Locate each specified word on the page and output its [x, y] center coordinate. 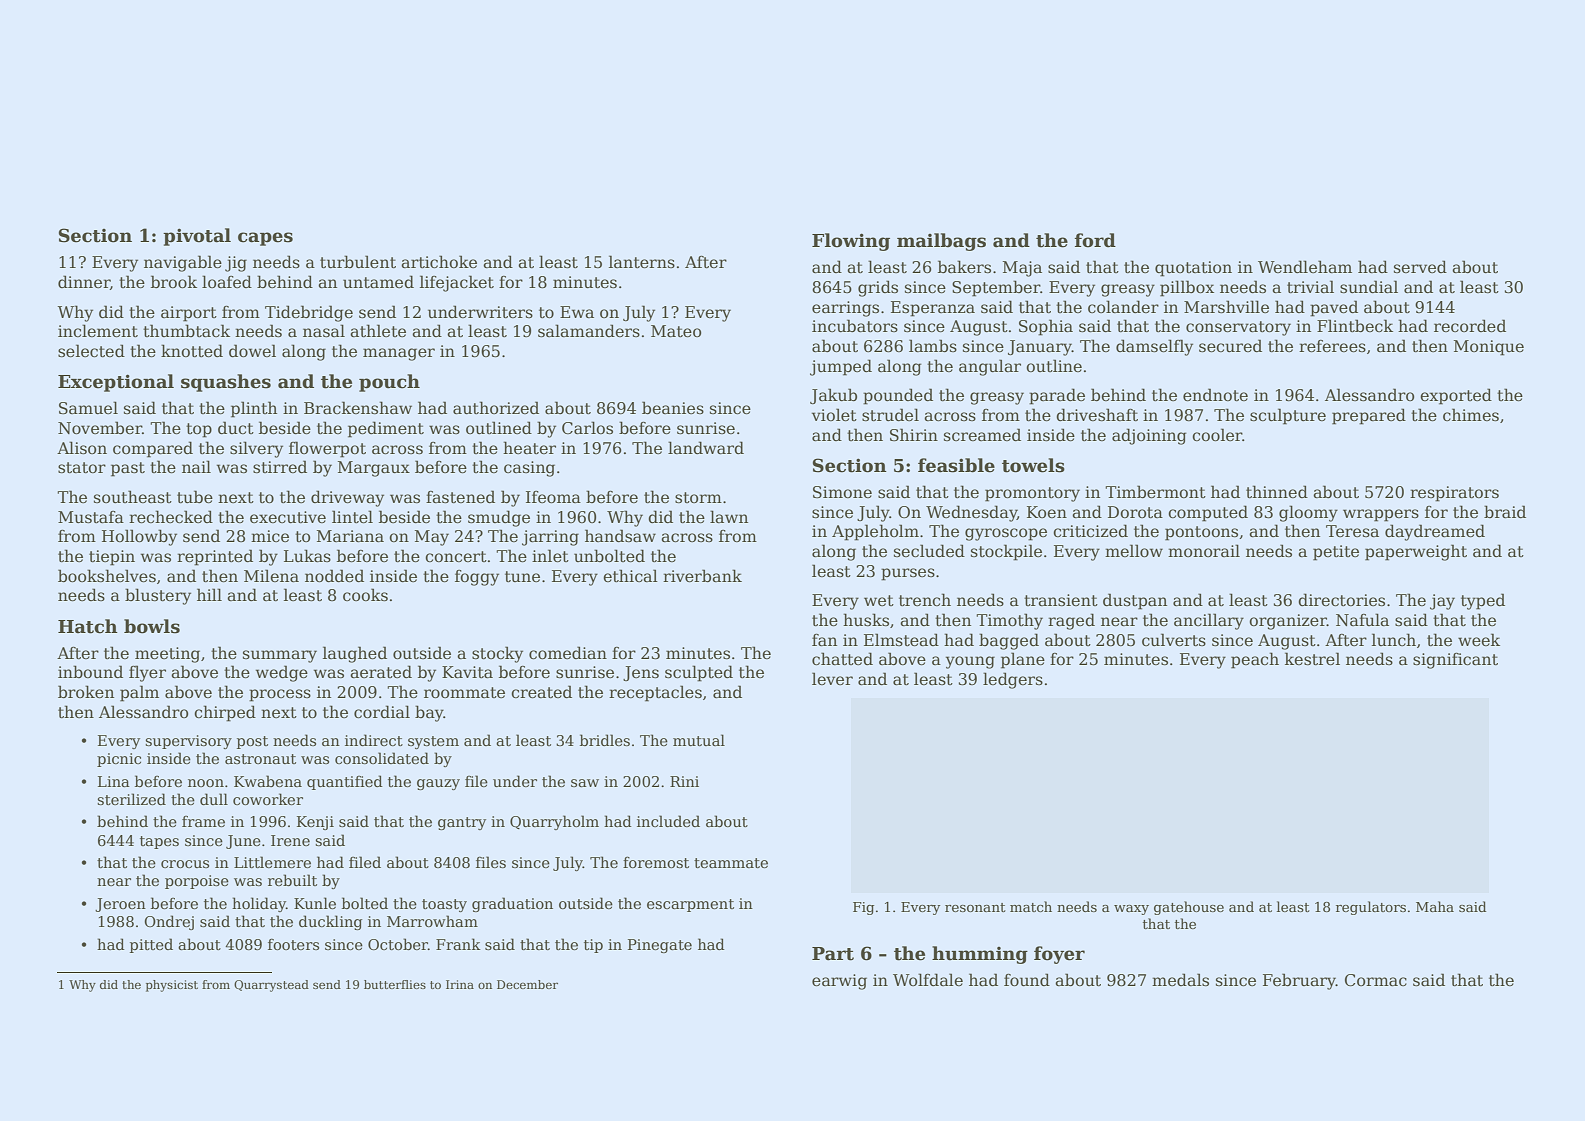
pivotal [197, 237]
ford [1095, 240]
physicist [172, 986]
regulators [1371, 908]
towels [1033, 465]
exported [1456, 396]
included [668, 821]
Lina [114, 781]
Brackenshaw [358, 408]
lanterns [642, 262]
